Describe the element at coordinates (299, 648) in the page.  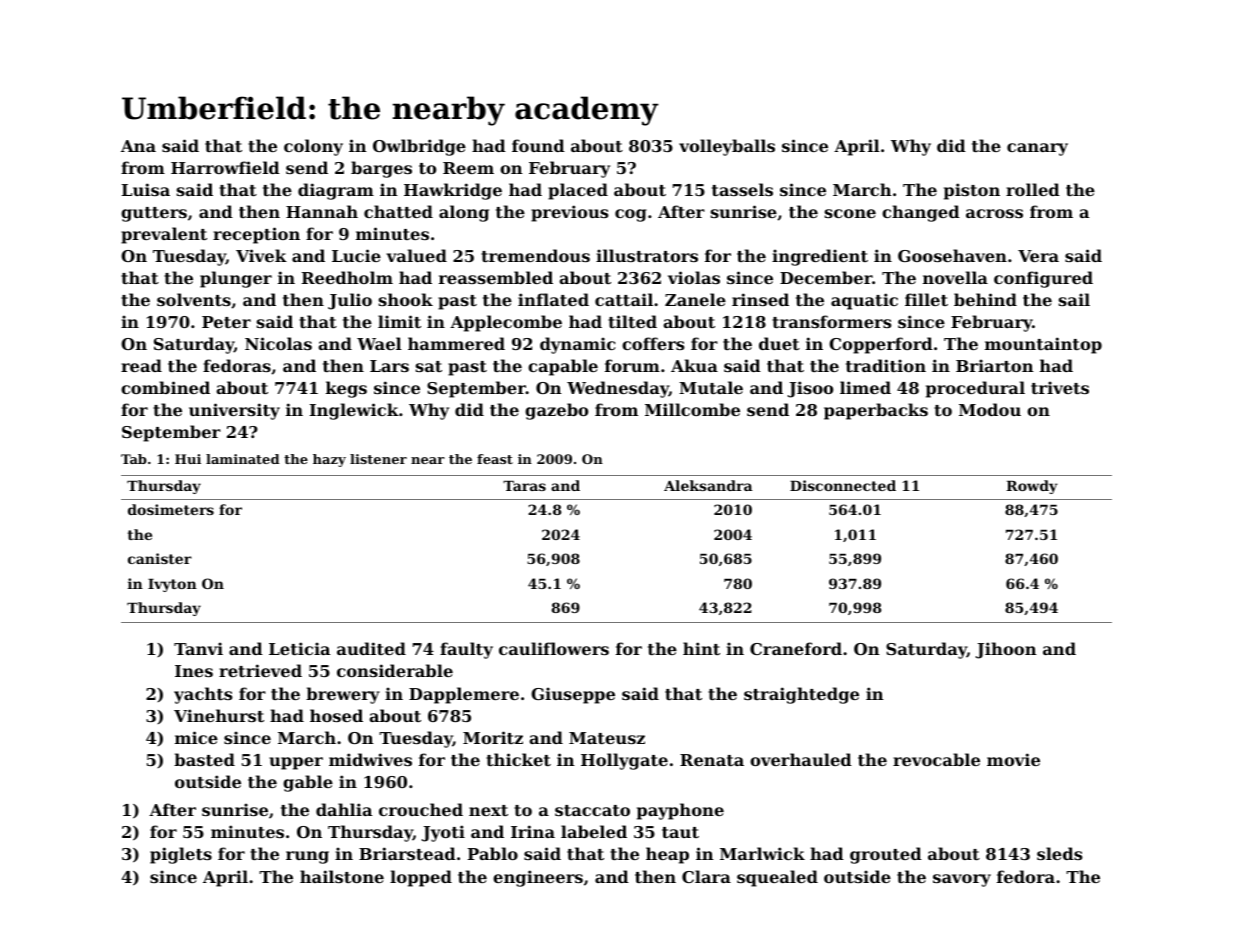
I see `Leticia` at that location.
